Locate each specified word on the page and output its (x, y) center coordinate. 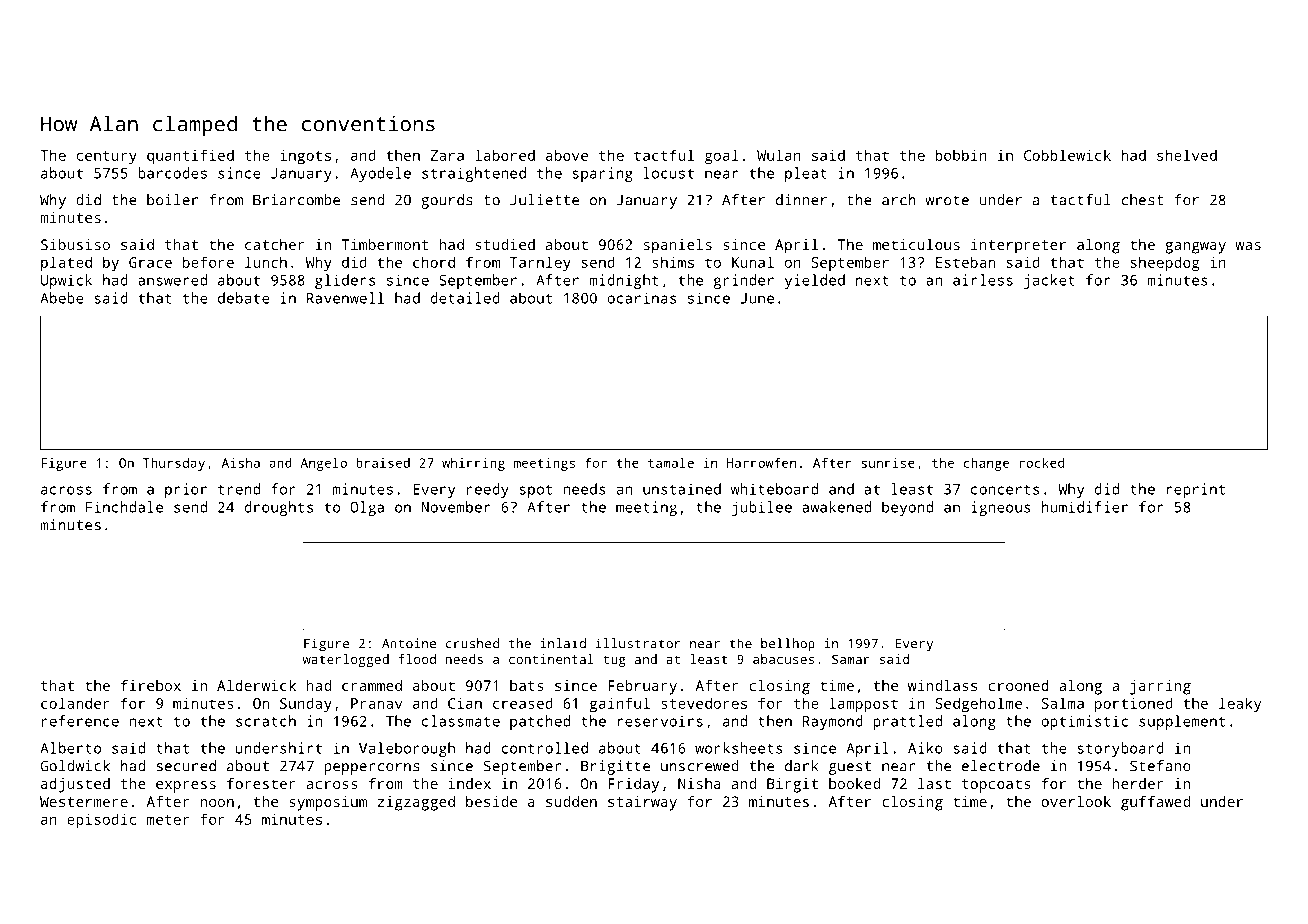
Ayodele (380, 174)
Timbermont (385, 244)
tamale (671, 463)
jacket (1049, 281)
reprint (1195, 490)
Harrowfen (761, 463)
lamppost (863, 705)
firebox (151, 685)
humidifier (1085, 507)
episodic (101, 821)
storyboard (1120, 749)
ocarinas (641, 298)
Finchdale (124, 507)
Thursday (174, 464)
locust (669, 173)
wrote (947, 200)
